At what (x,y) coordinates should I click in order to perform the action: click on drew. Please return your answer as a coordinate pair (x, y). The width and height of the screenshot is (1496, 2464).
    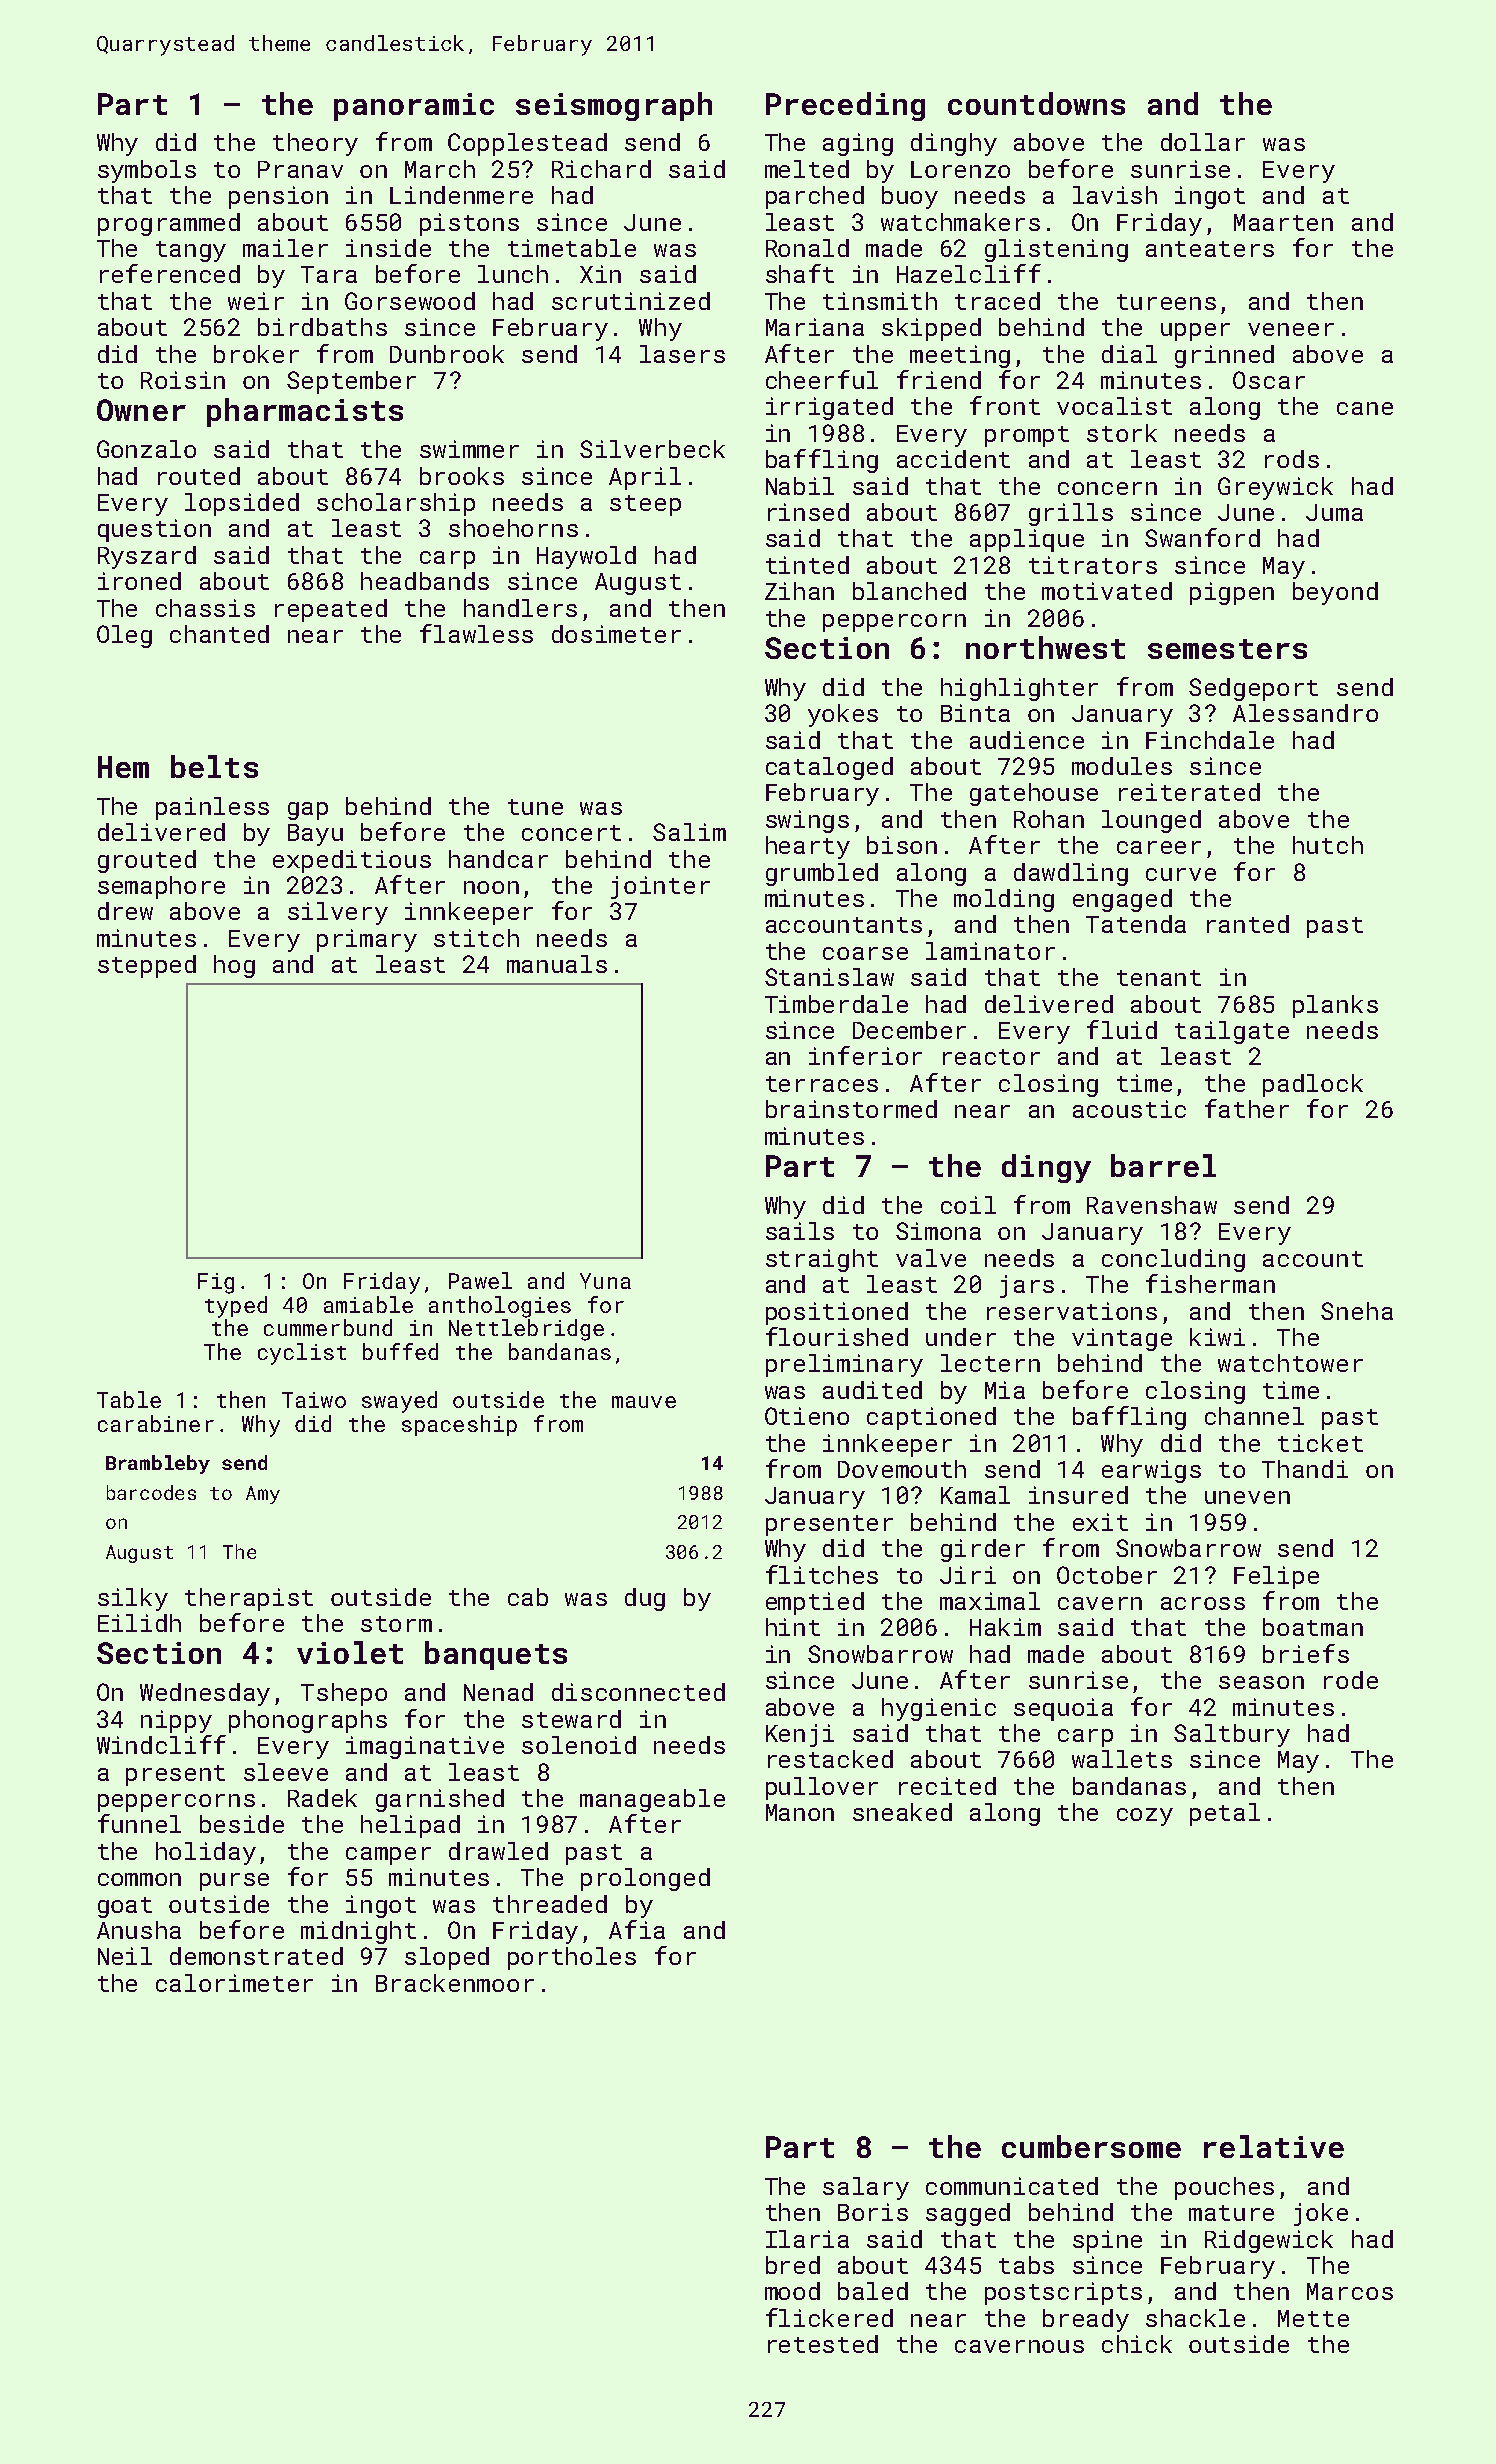
    Looking at the image, I should click on (125, 911).
